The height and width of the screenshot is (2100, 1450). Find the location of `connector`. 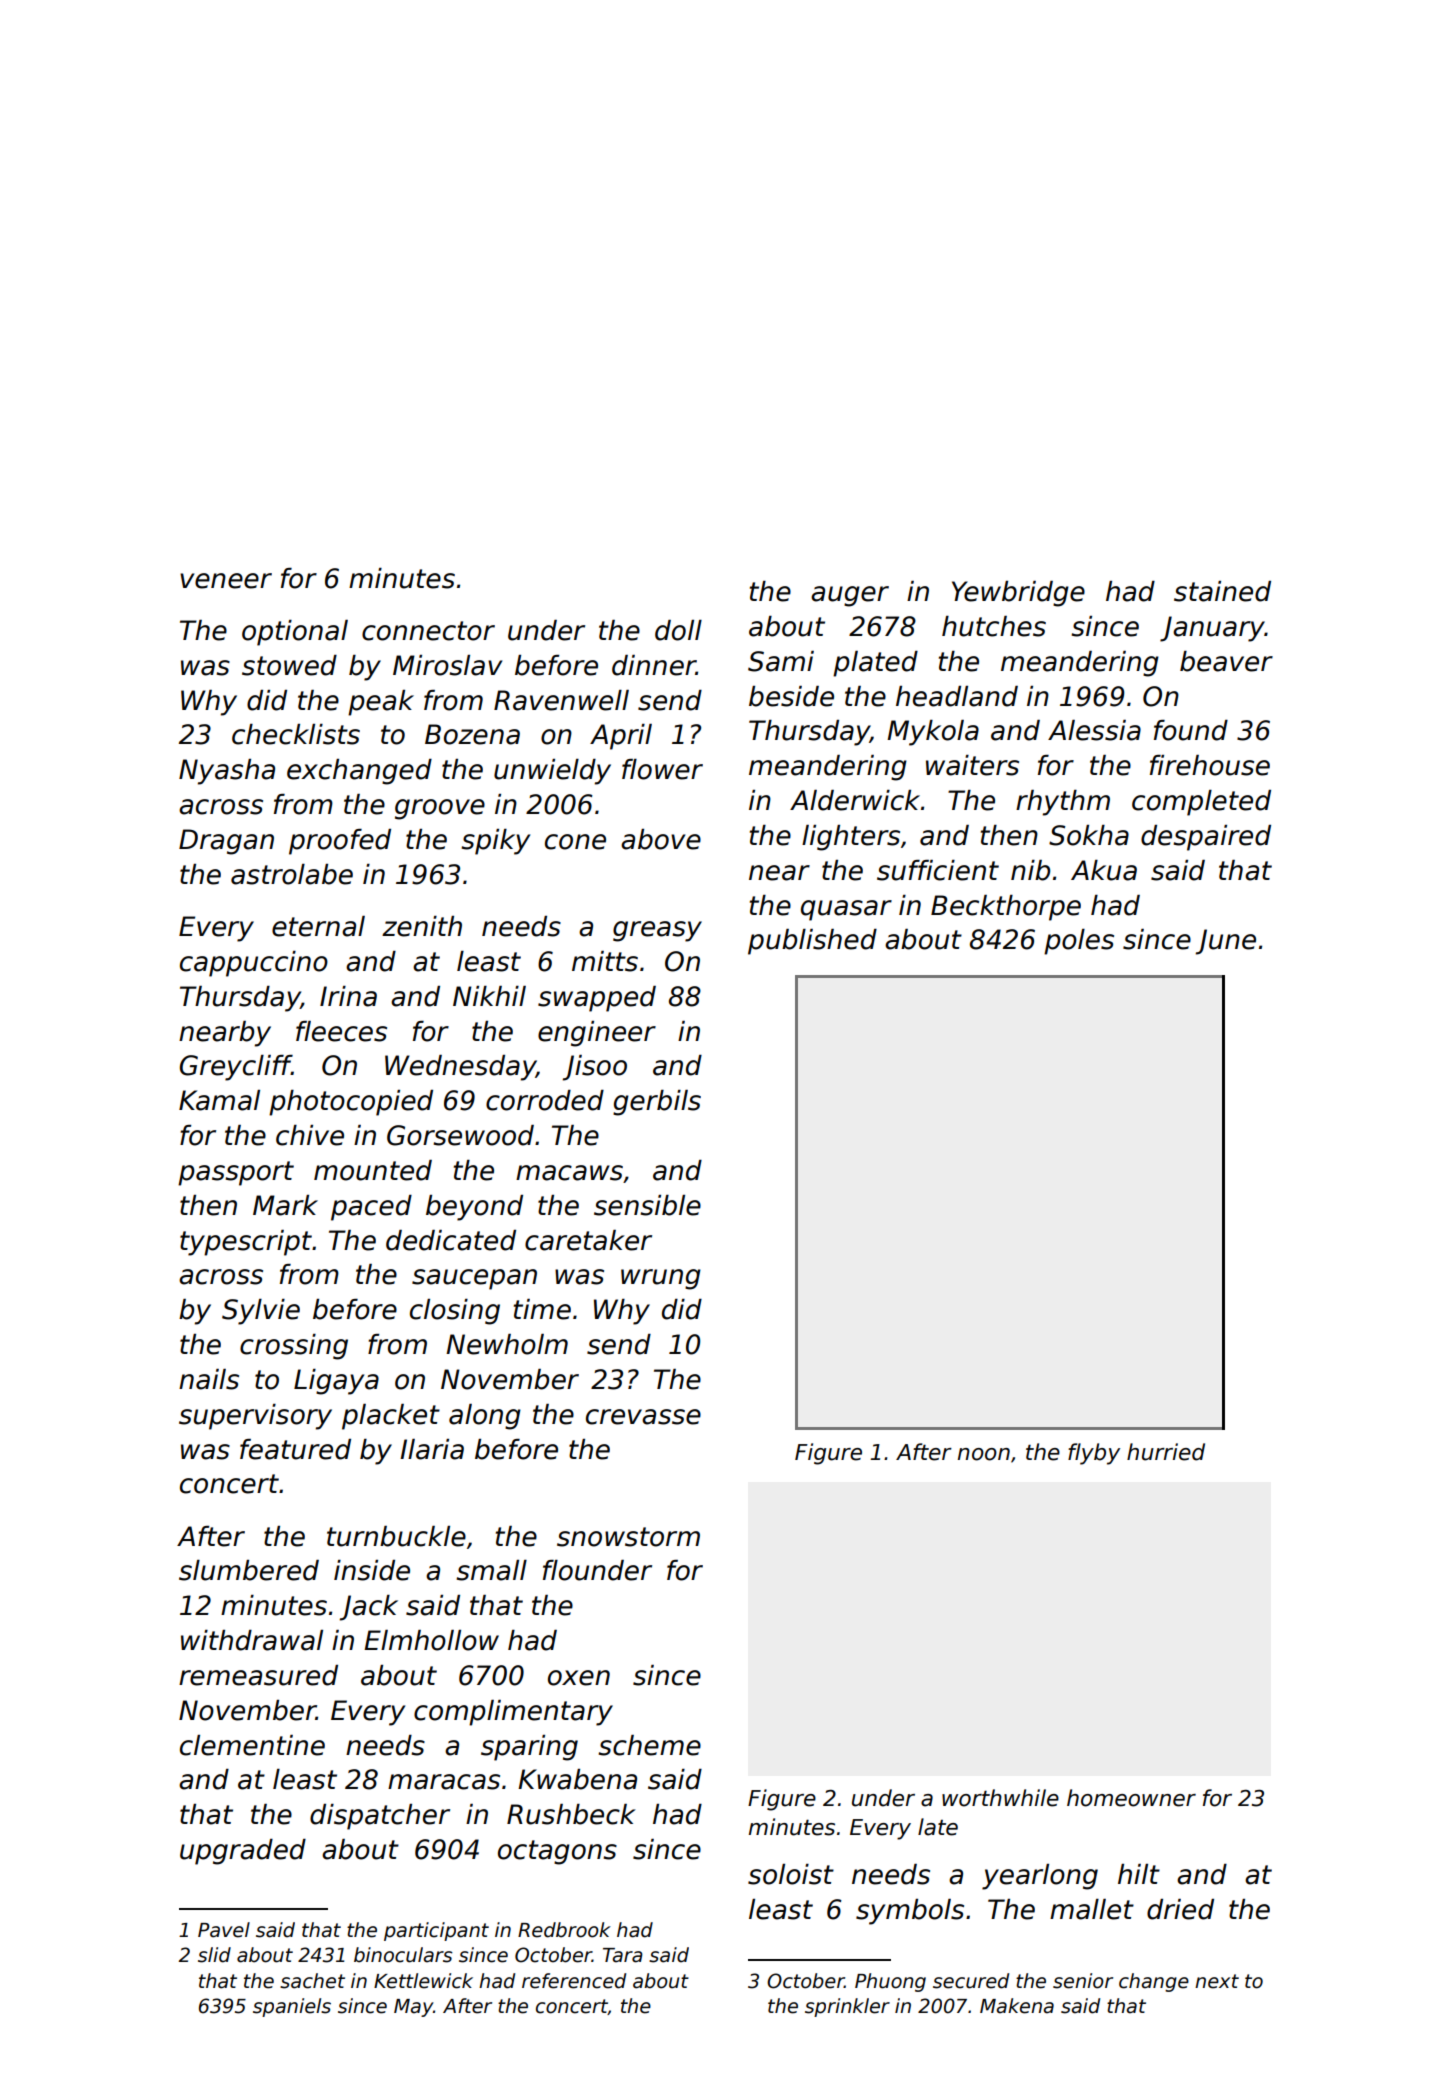

connector is located at coordinates (428, 631).
